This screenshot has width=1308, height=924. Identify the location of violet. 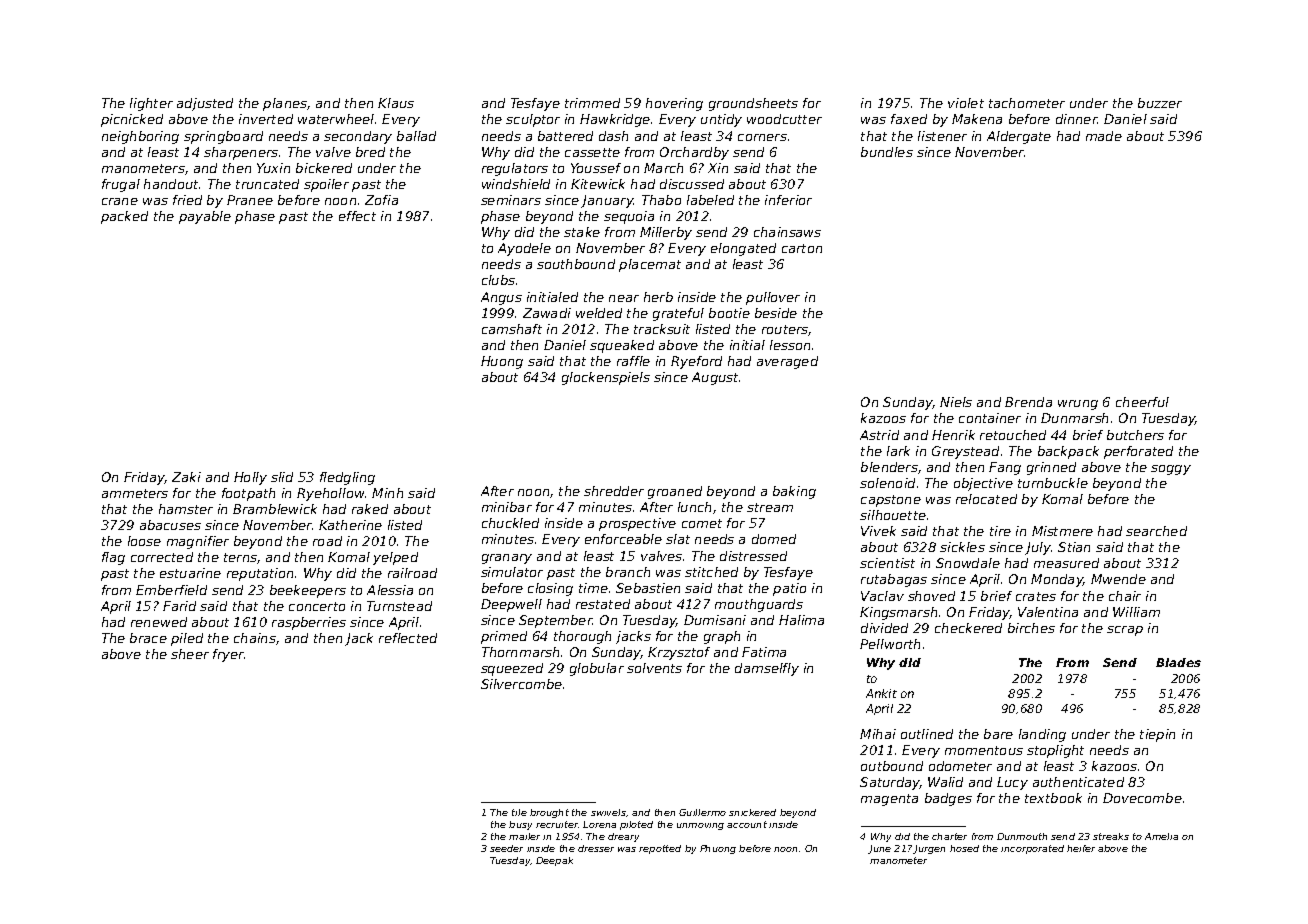
(966, 103).
